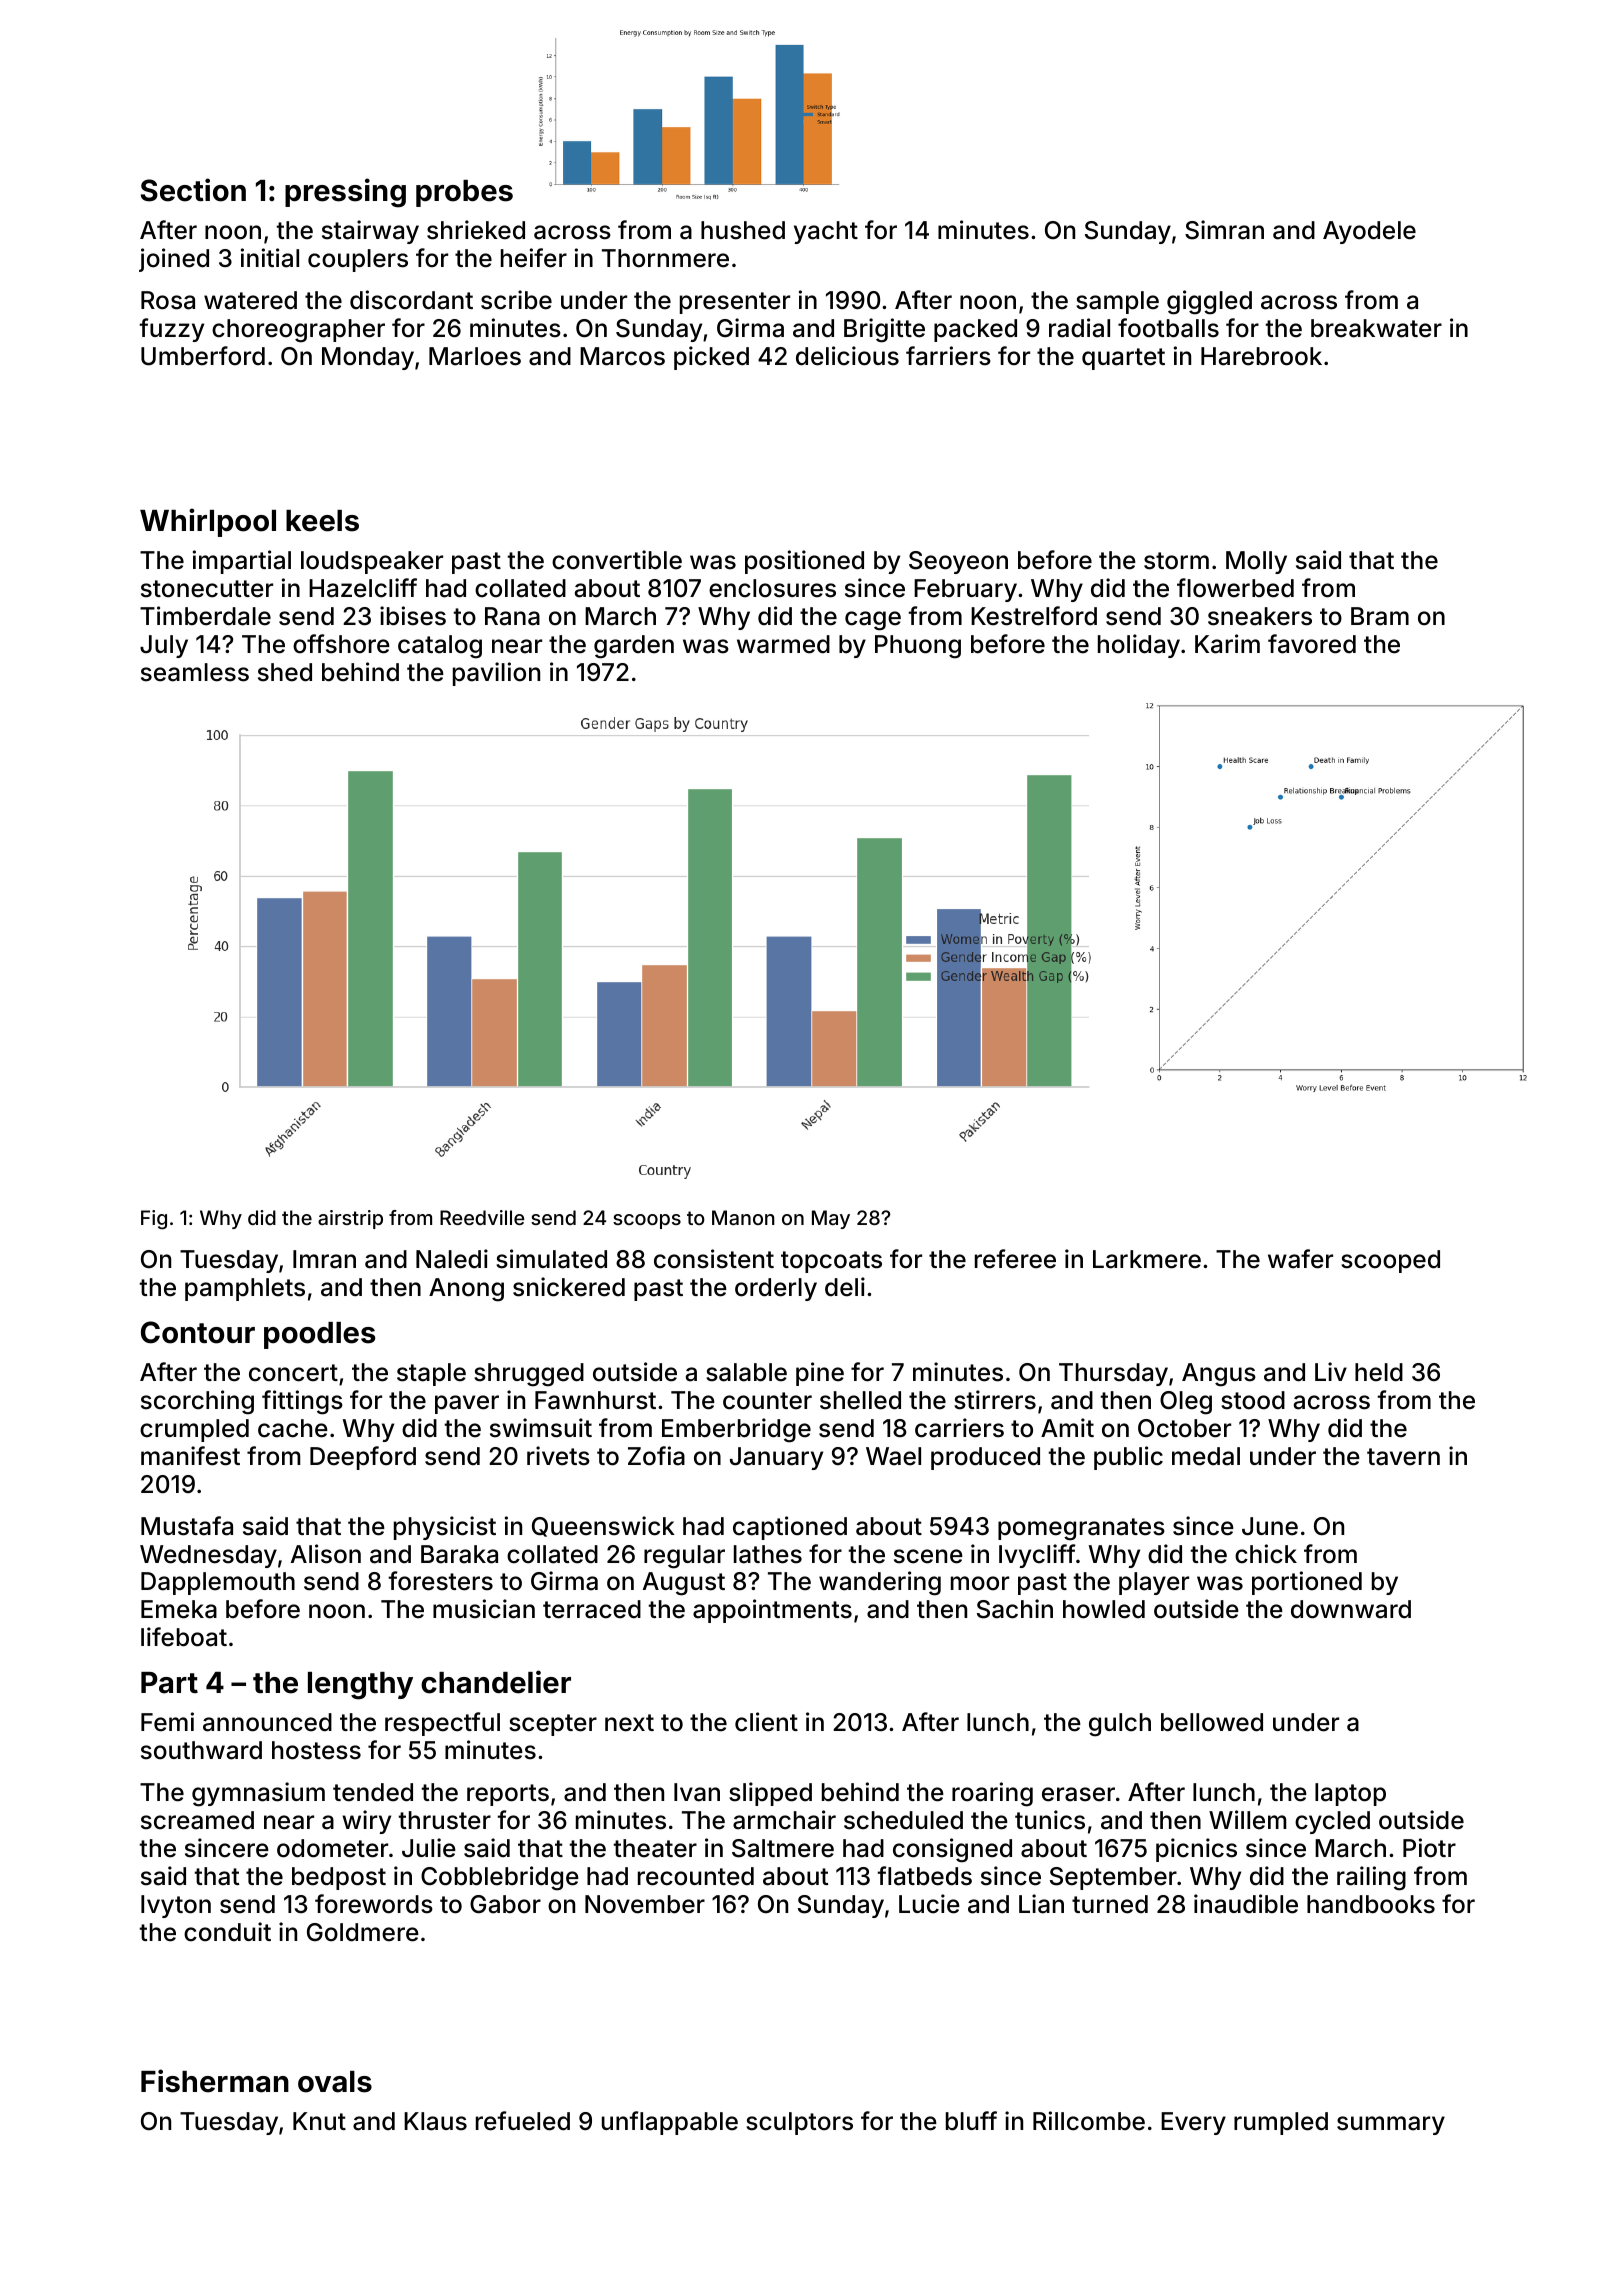 This page has height=2292, width=1620. What do you see at coordinates (187, 1526) in the page?
I see `Mustafa` at bounding box center [187, 1526].
